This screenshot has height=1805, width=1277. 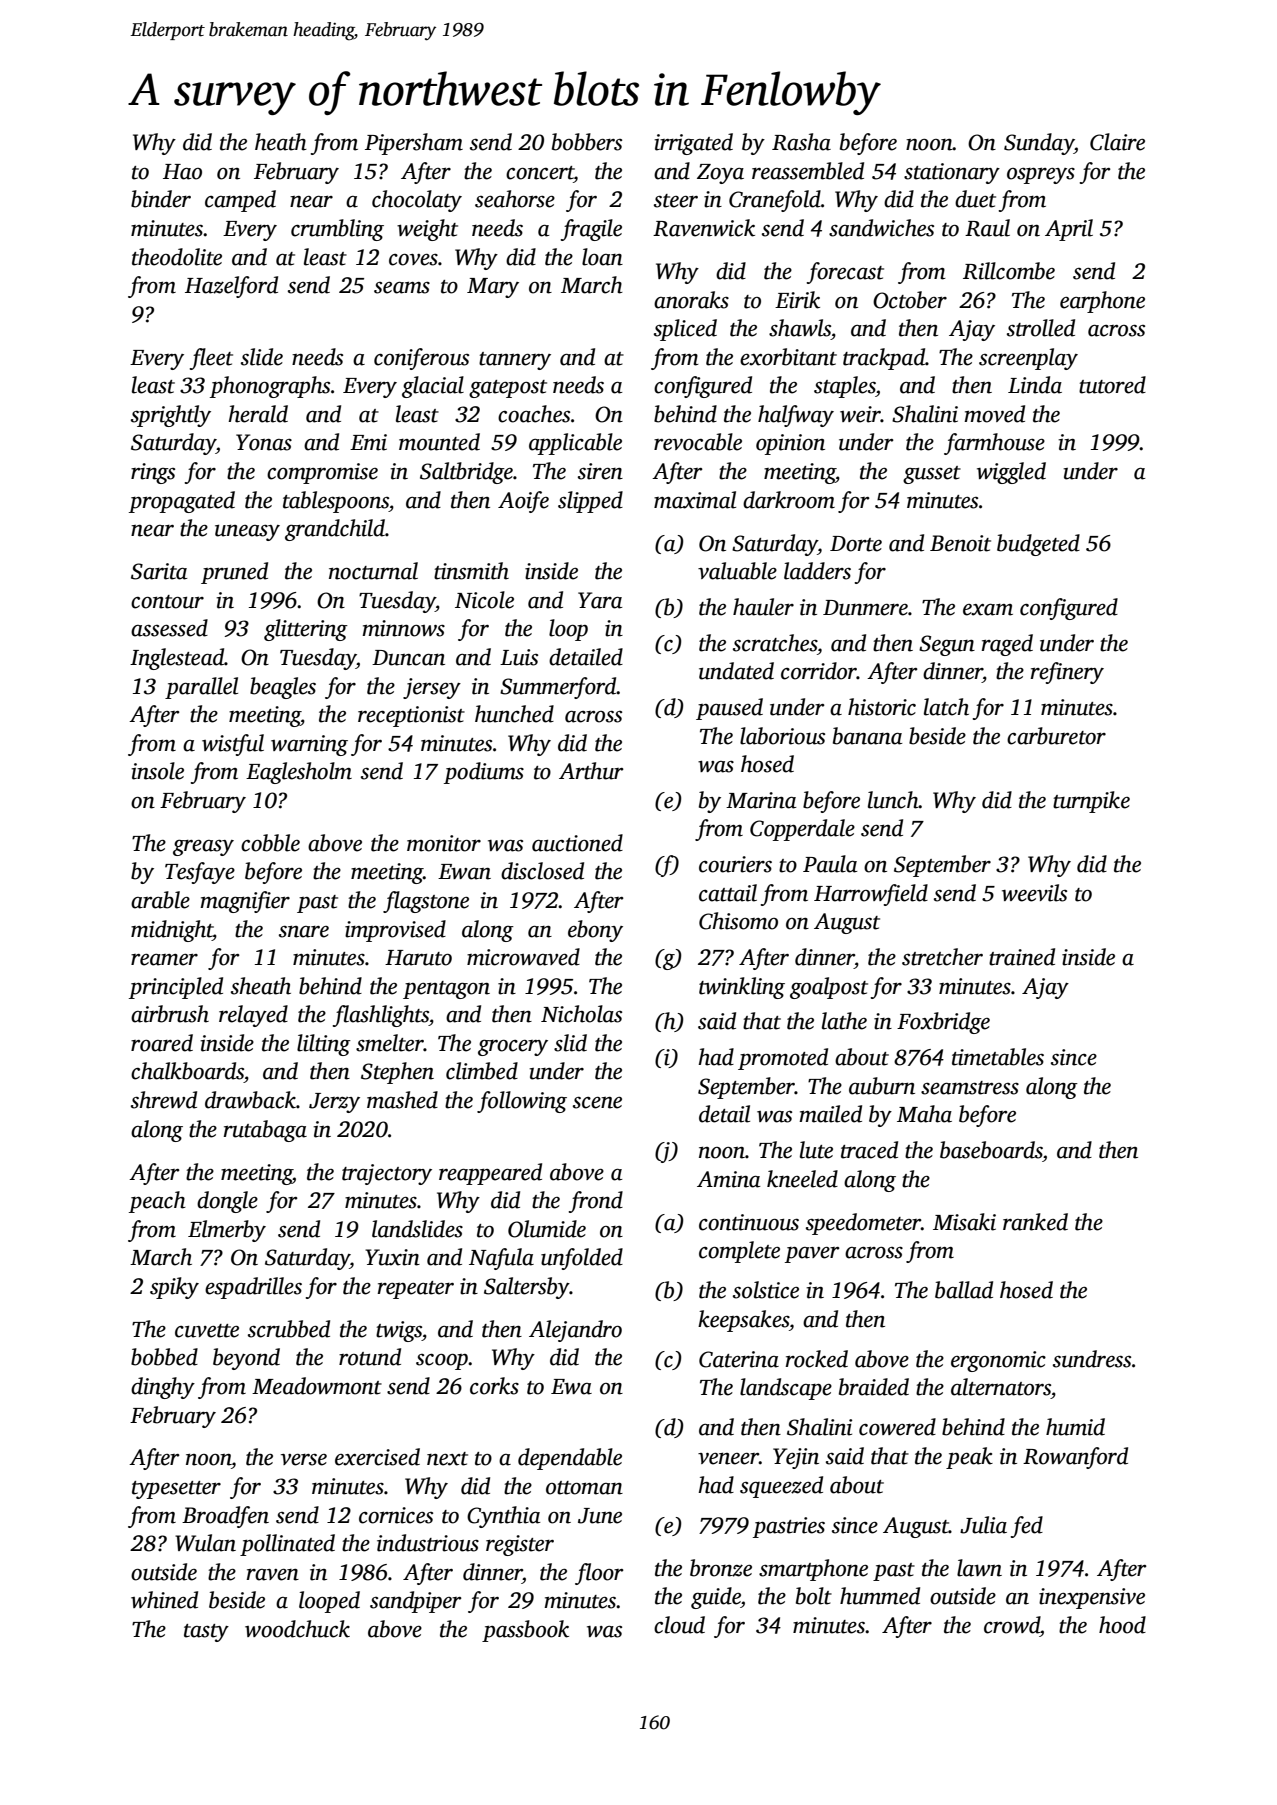 What do you see at coordinates (924, 1114) in the screenshot?
I see `Maha` at bounding box center [924, 1114].
